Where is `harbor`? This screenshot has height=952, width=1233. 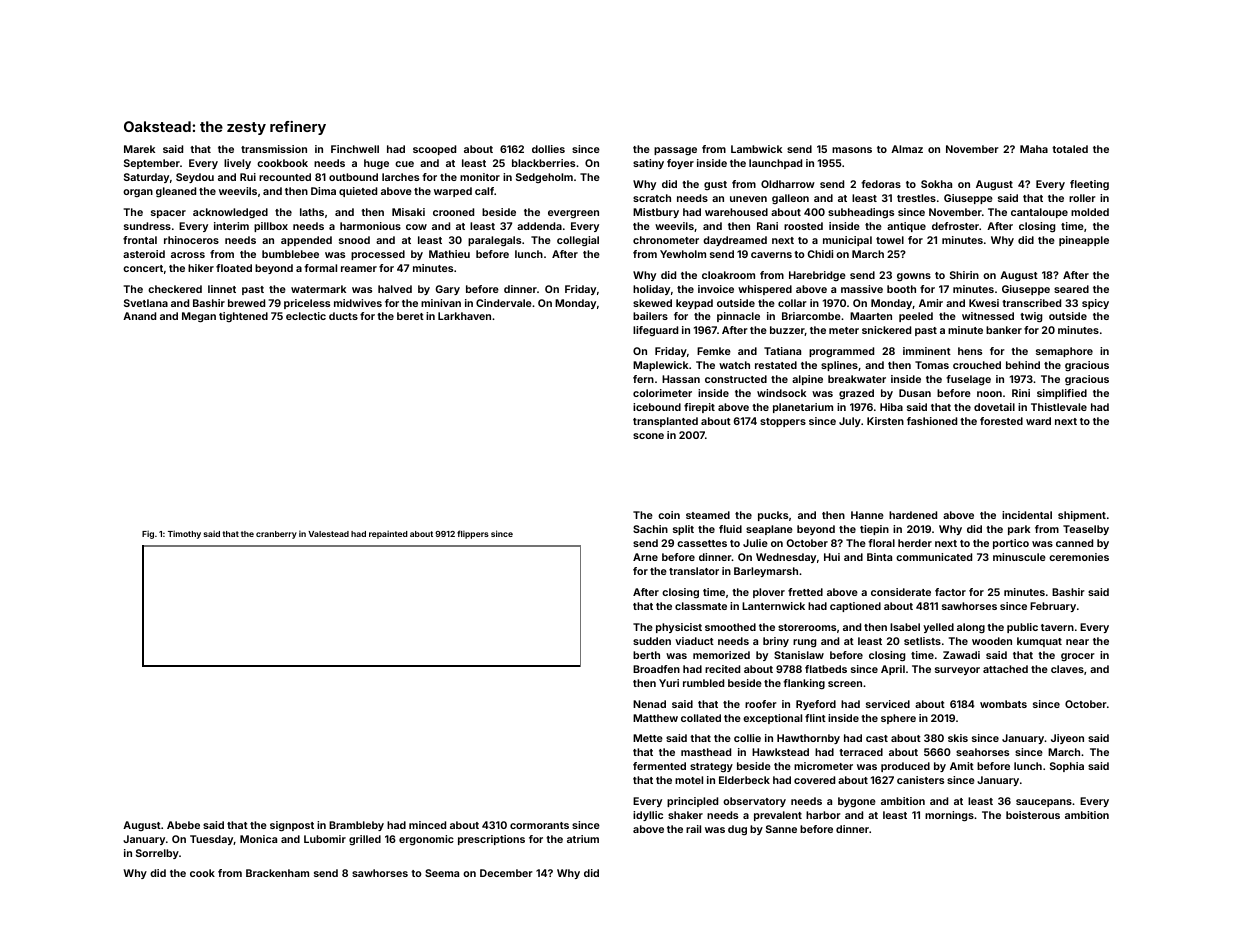
harbor is located at coordinates (823, 815).
